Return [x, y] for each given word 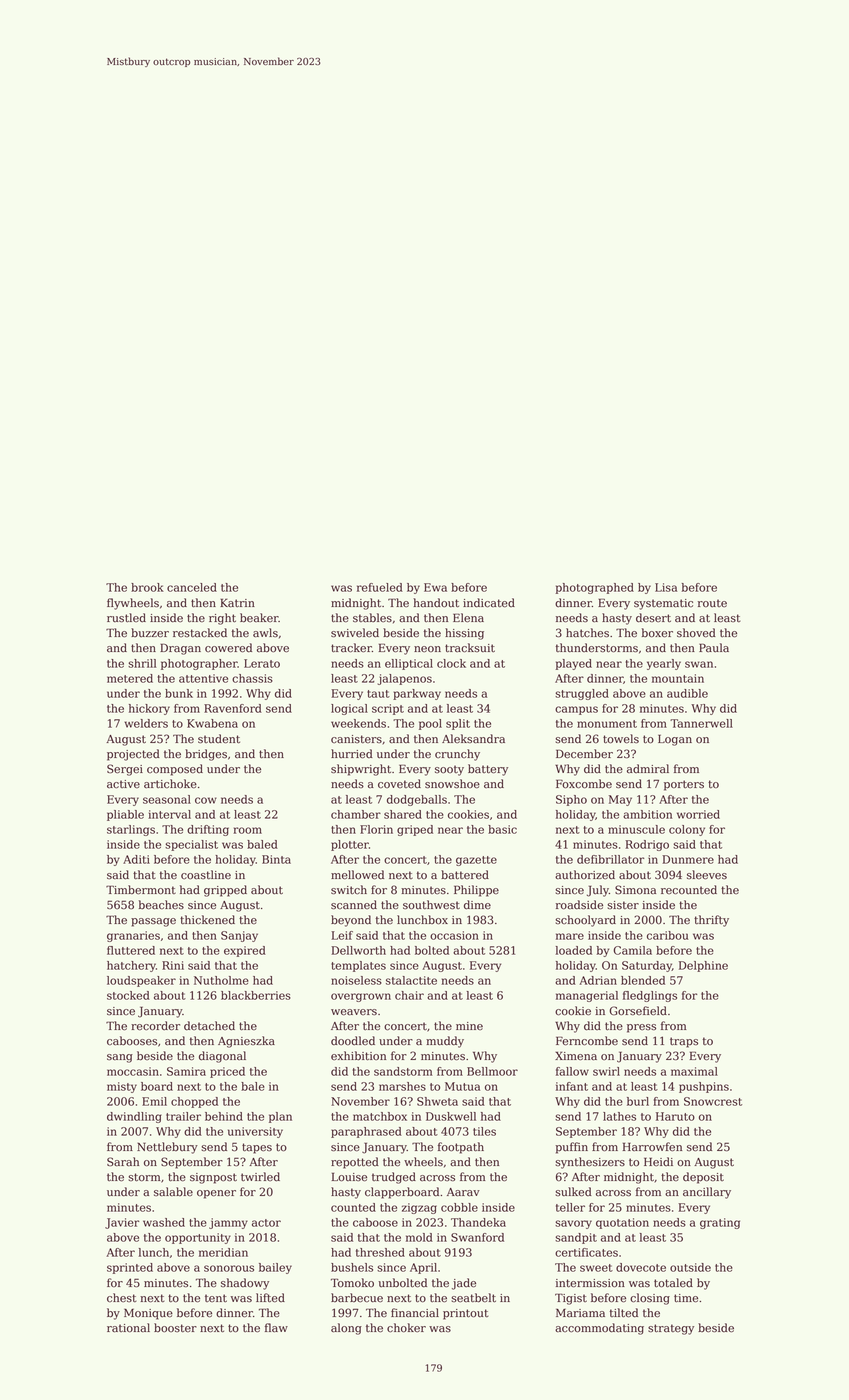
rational [128, 1328]
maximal [694, 1071]
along [346, 1329]
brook [147, 587]
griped [415, 830]
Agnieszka [246, 1042]
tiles [484, 1131]
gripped [225, 891]
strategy [671, 1329]
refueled [380, 587]
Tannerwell [701, 723]
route [712, 603]
